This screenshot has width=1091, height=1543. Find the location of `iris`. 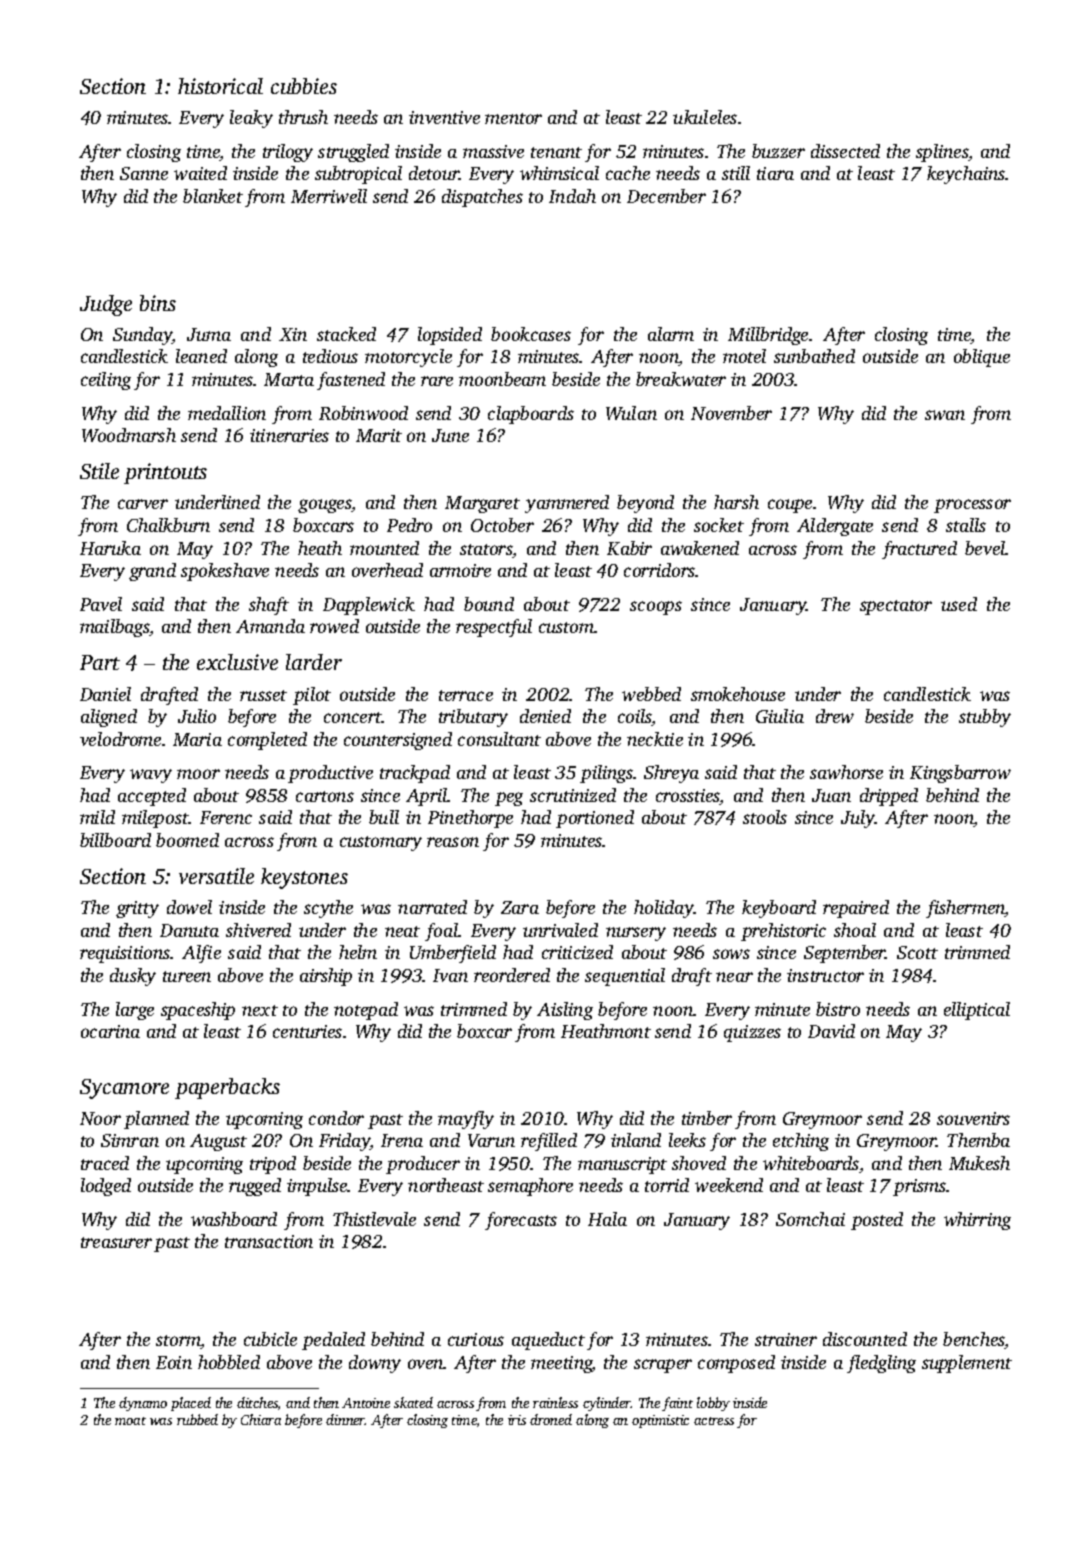

iris is located at coordinates (517, 1420).
